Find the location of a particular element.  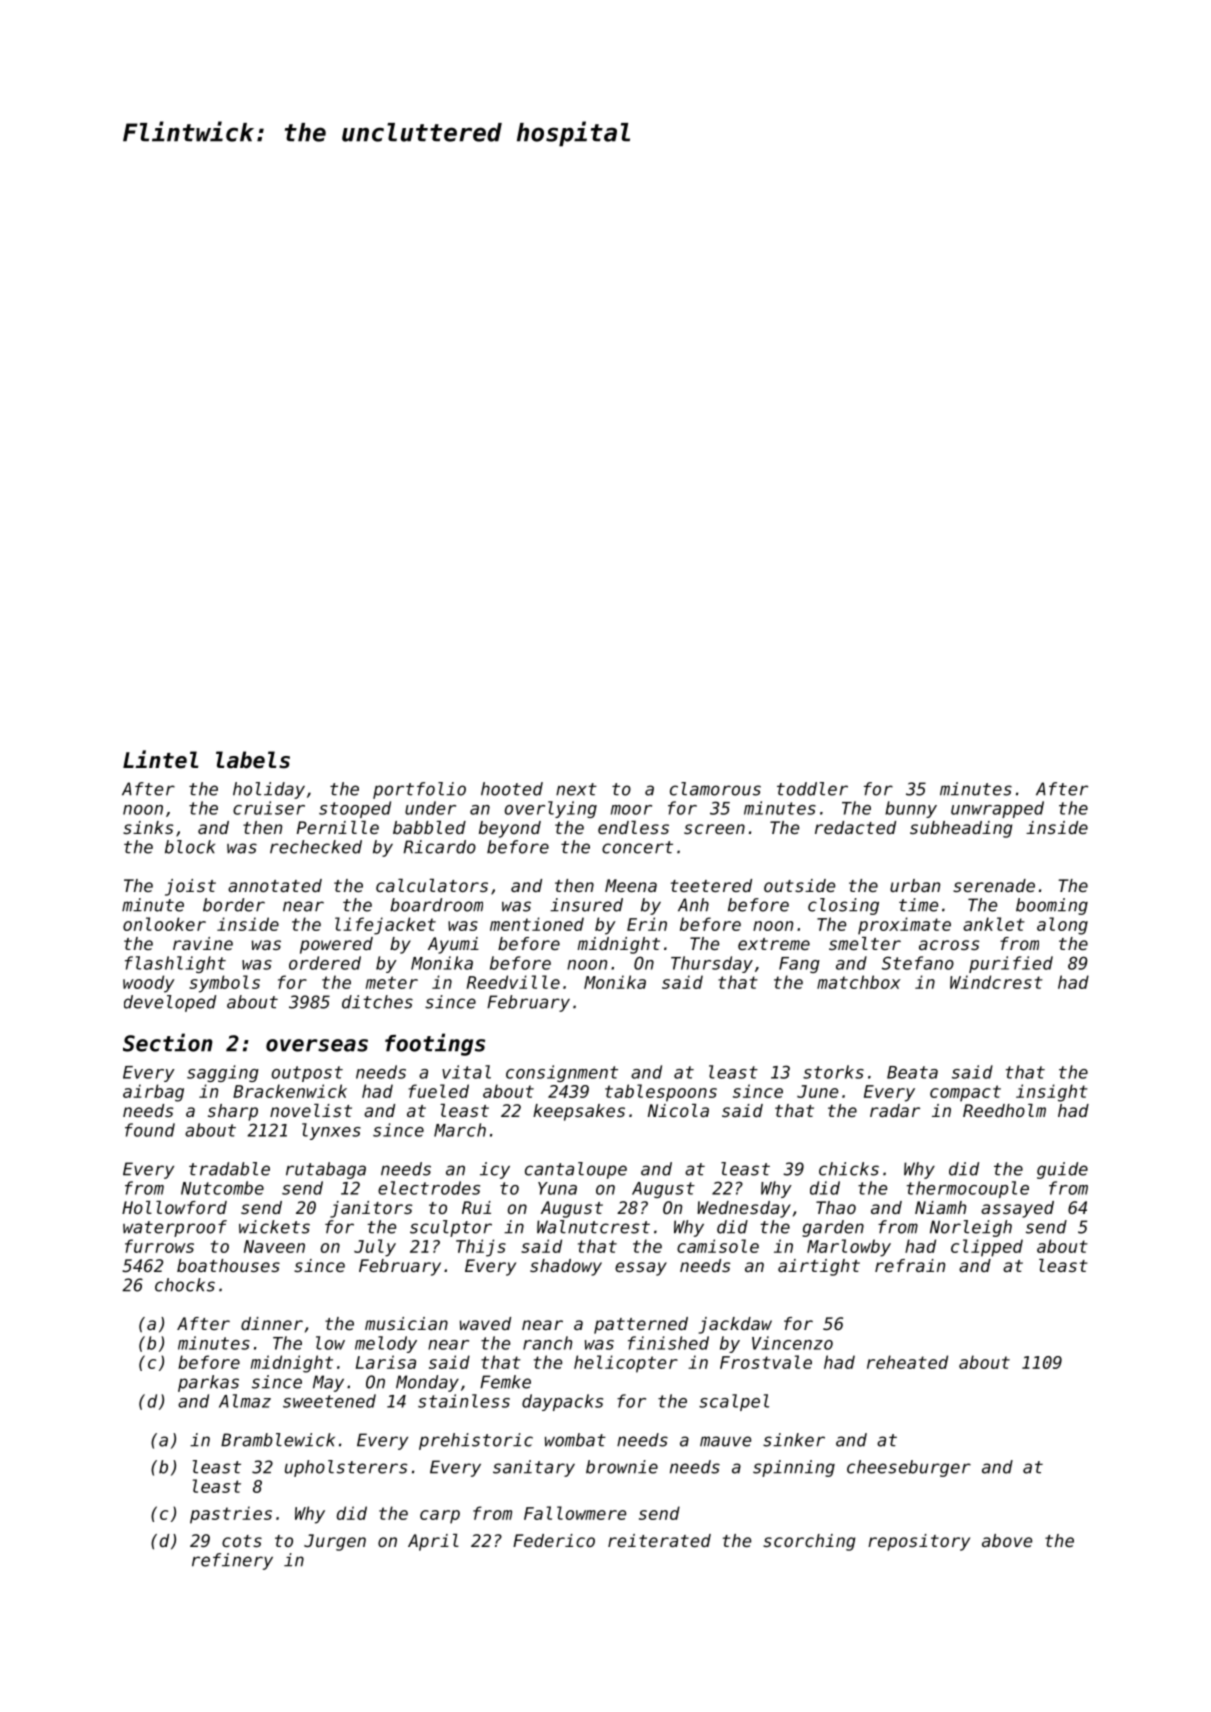

insight is located at coordinates (1052, 1093).
